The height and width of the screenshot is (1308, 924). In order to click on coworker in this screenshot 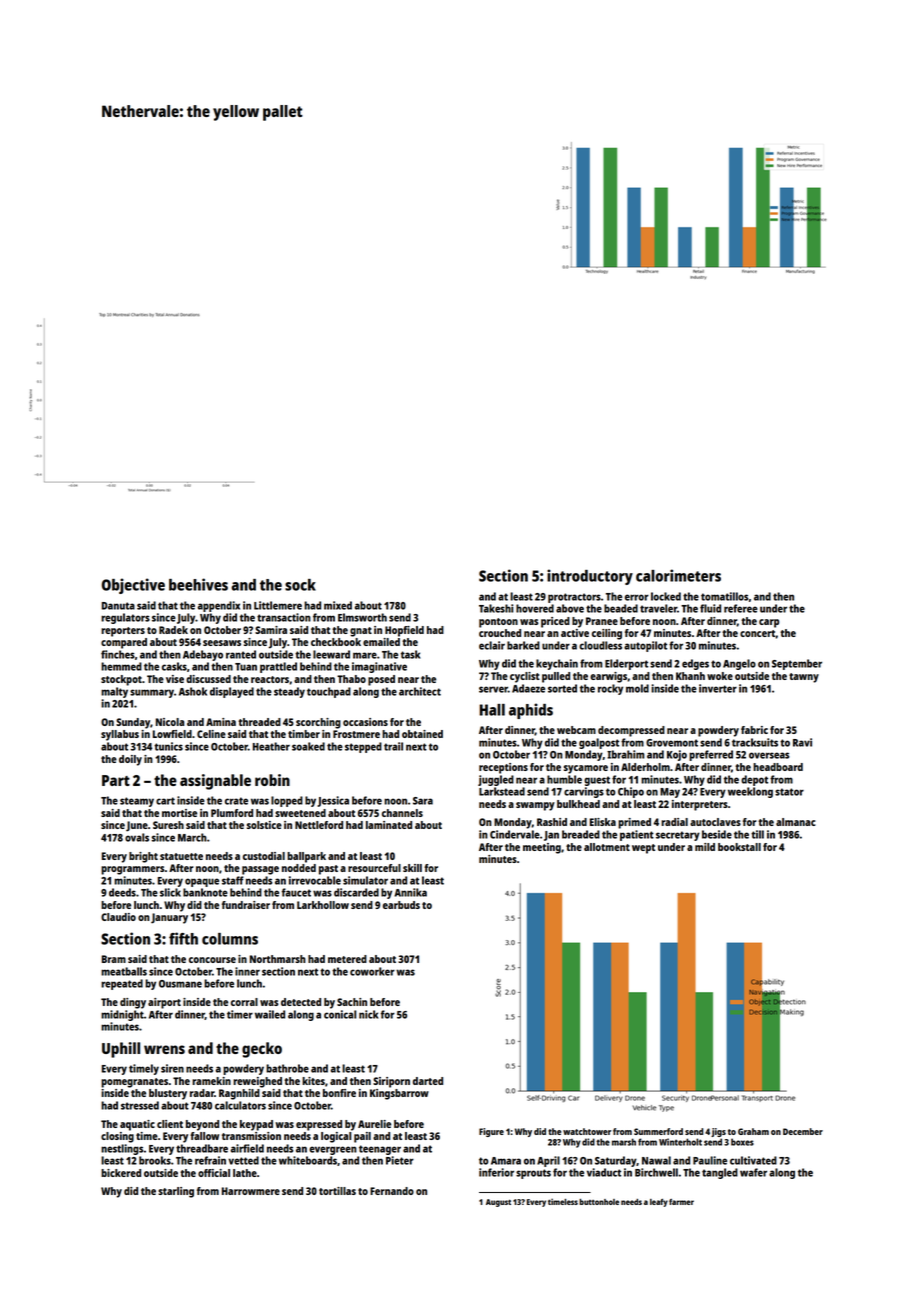, I will do `click(372, 971)`.
